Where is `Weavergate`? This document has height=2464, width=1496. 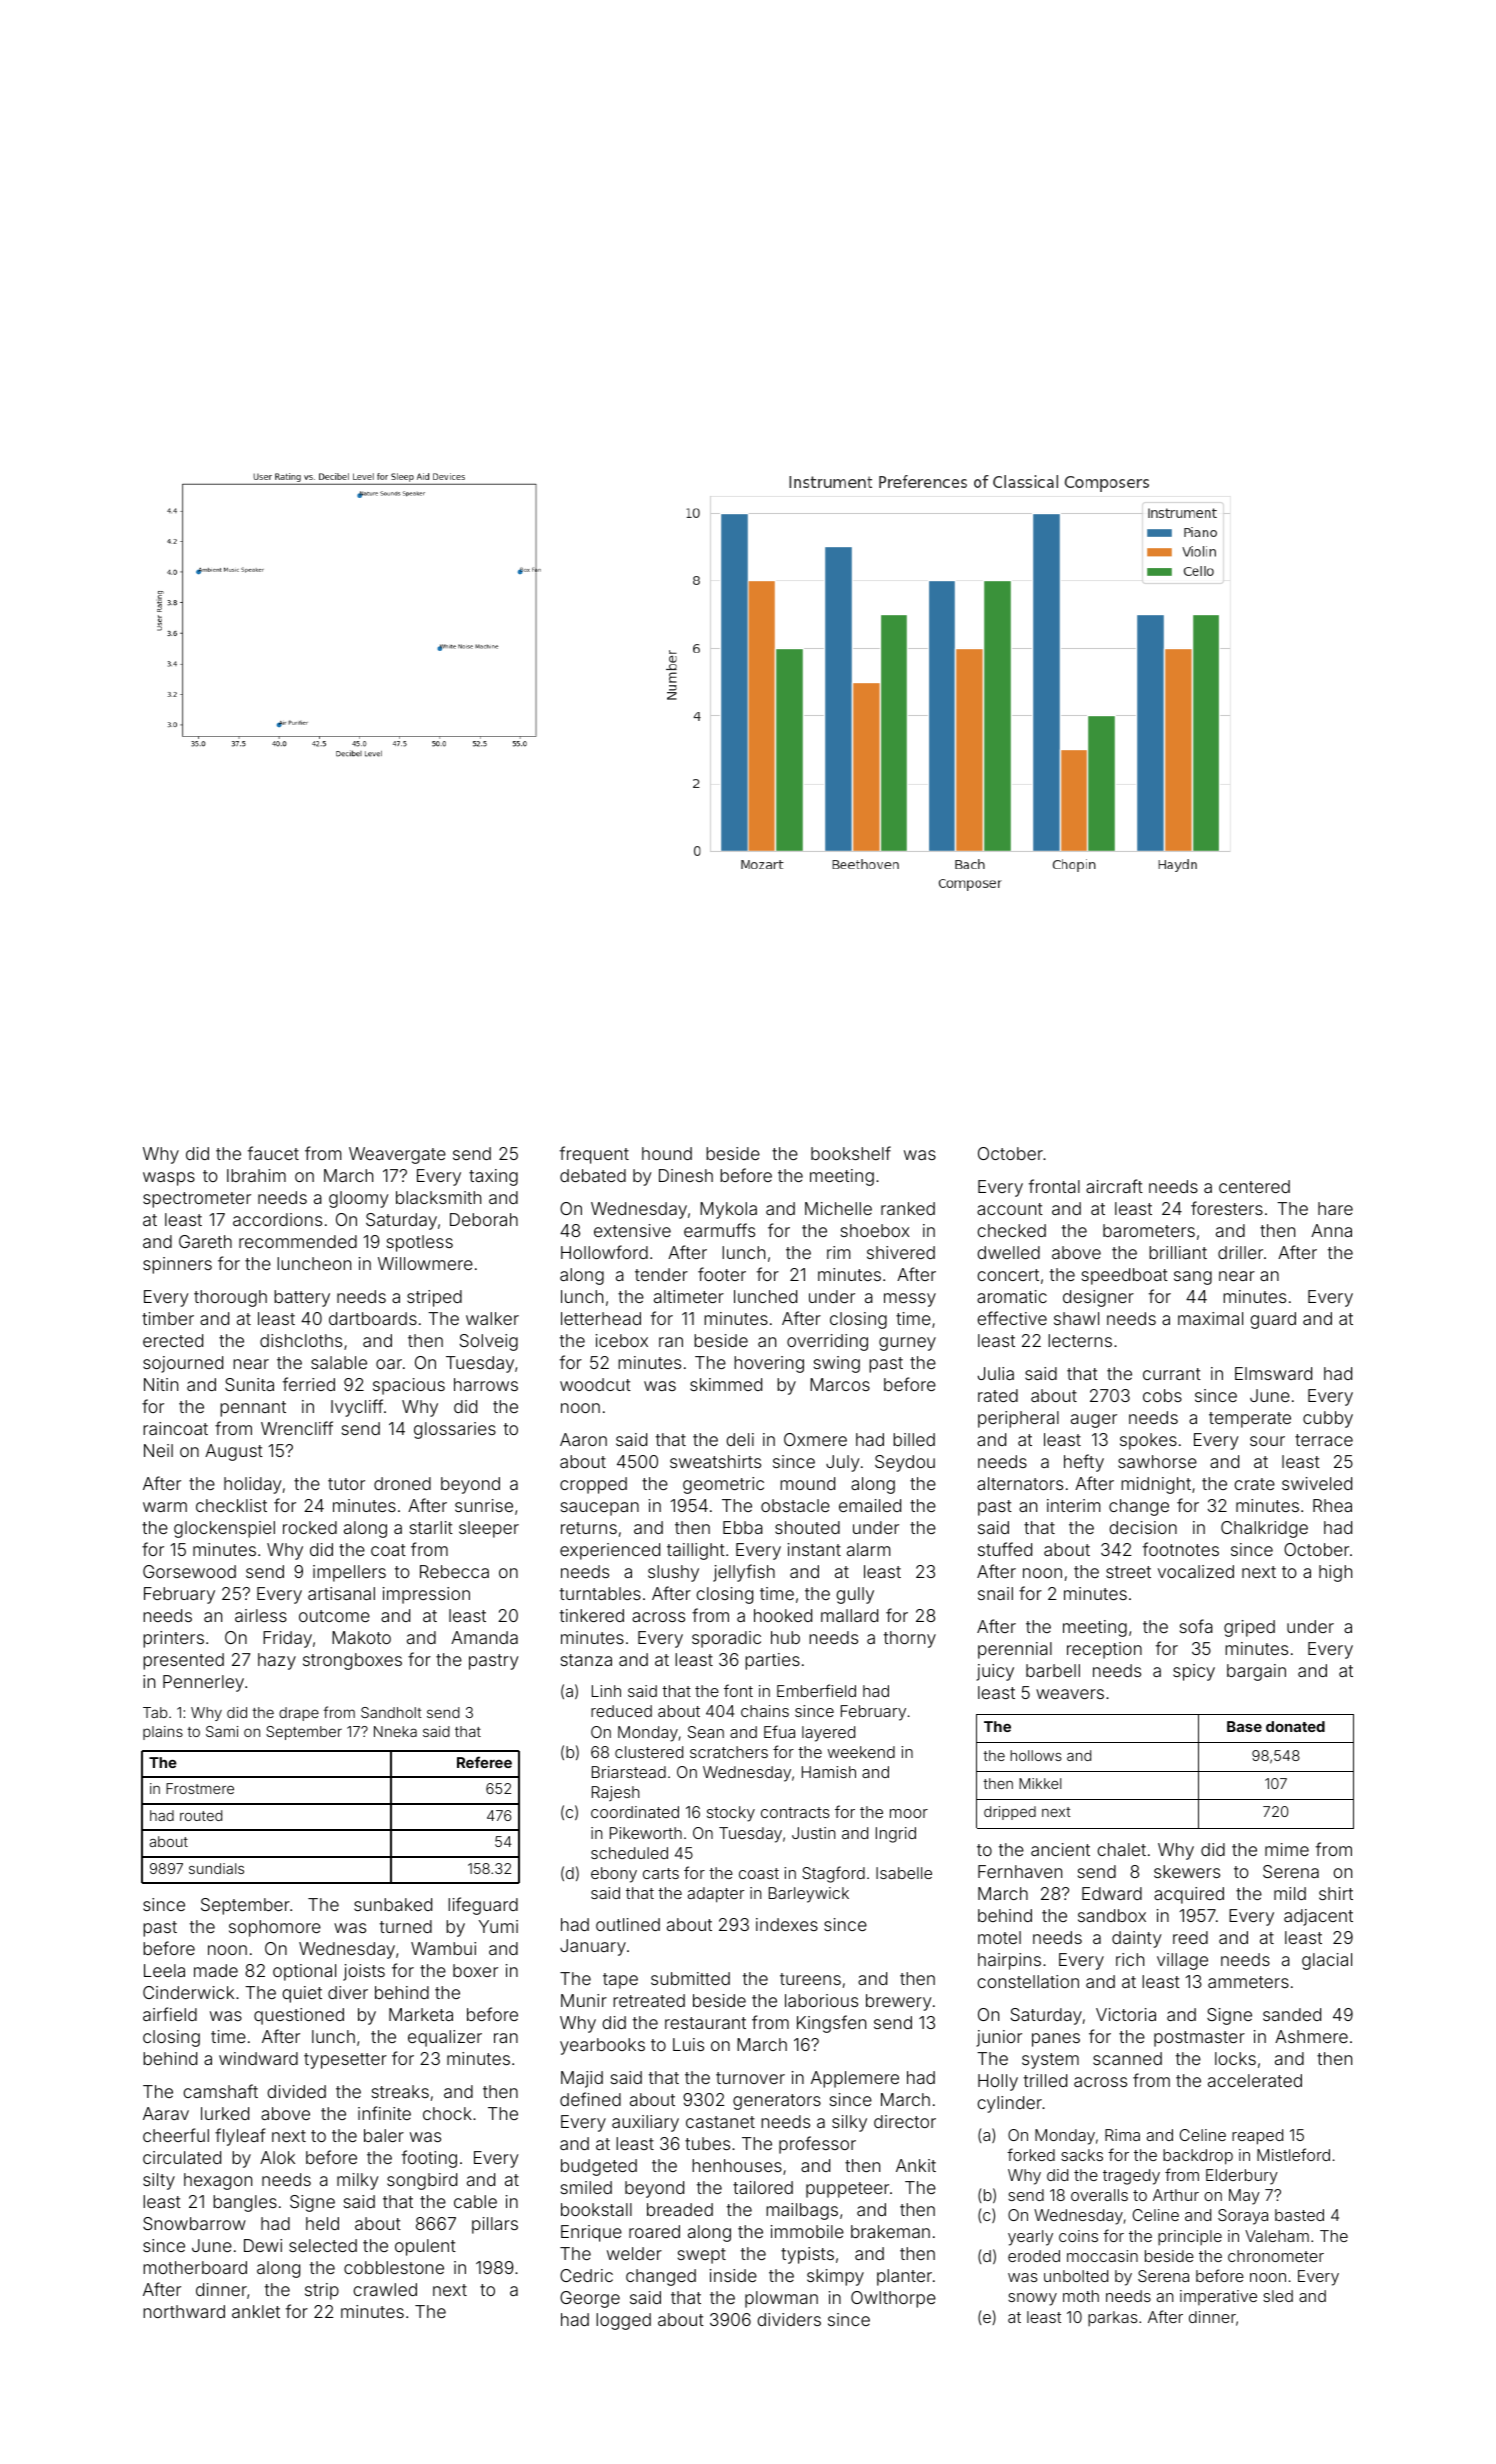 Weavergate is located at coordinates (397, 1155).
